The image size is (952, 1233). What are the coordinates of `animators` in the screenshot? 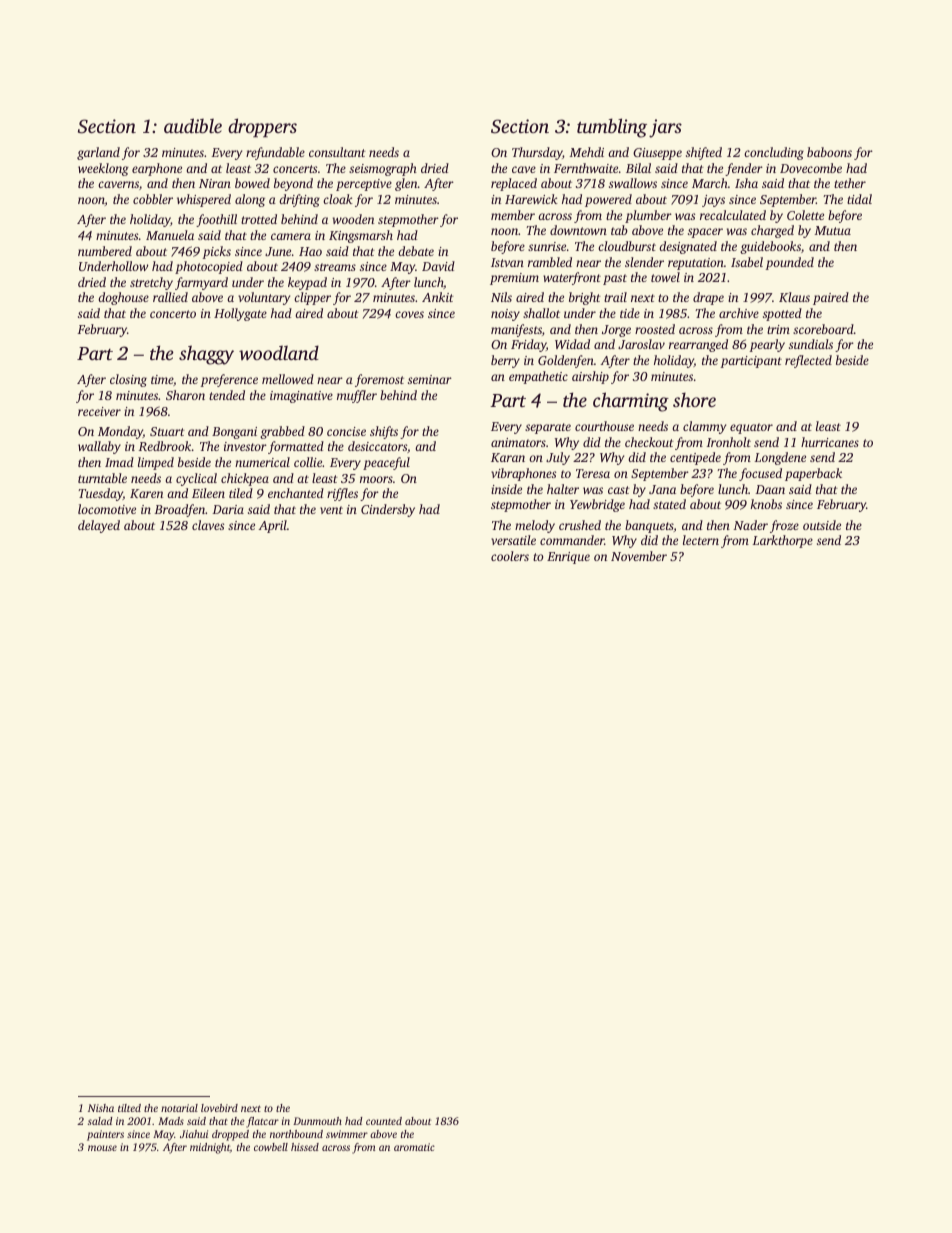 It's located at (518, 442).
